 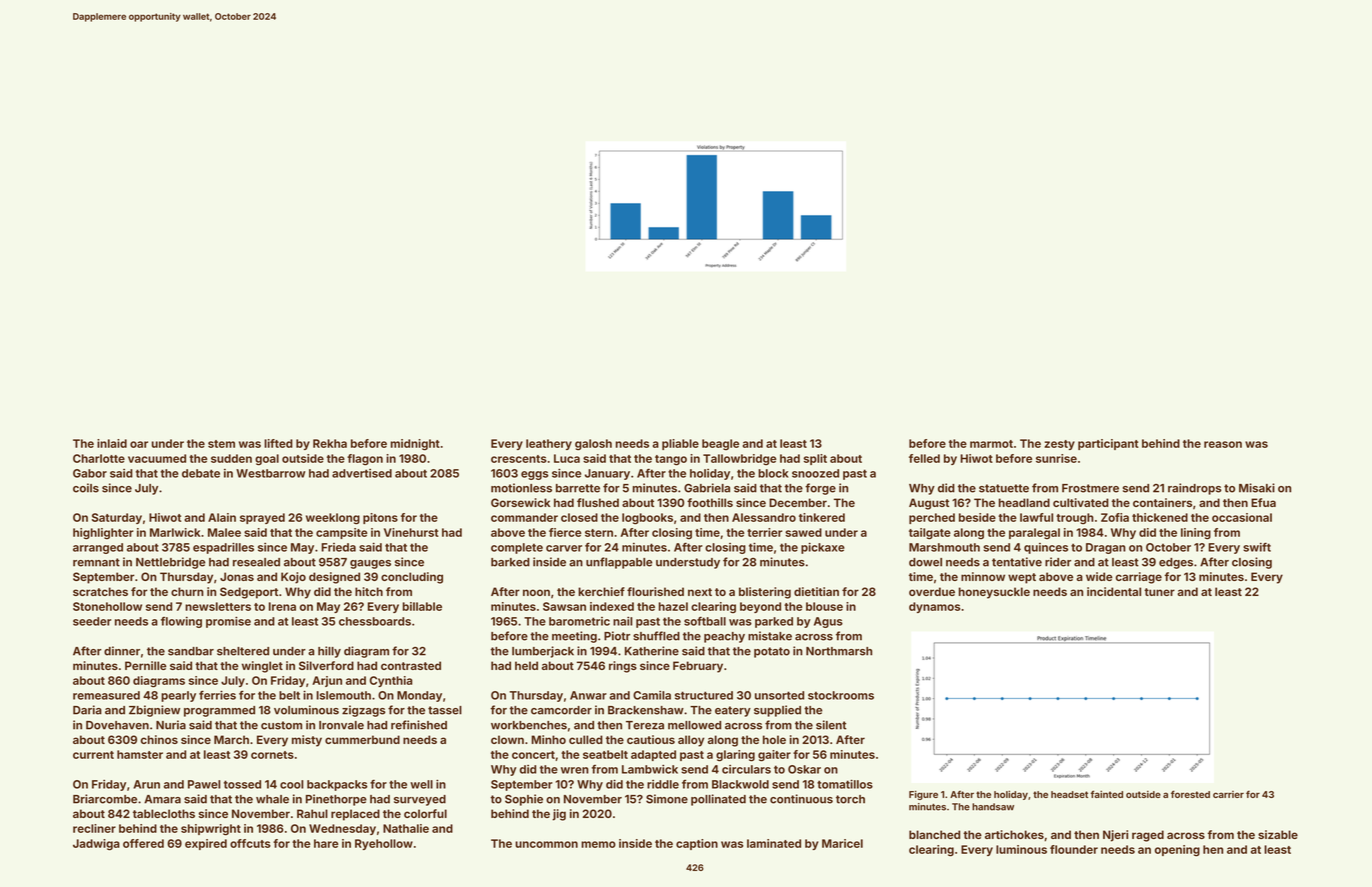 I want to click on programmed, so click(x=219, y=711).
